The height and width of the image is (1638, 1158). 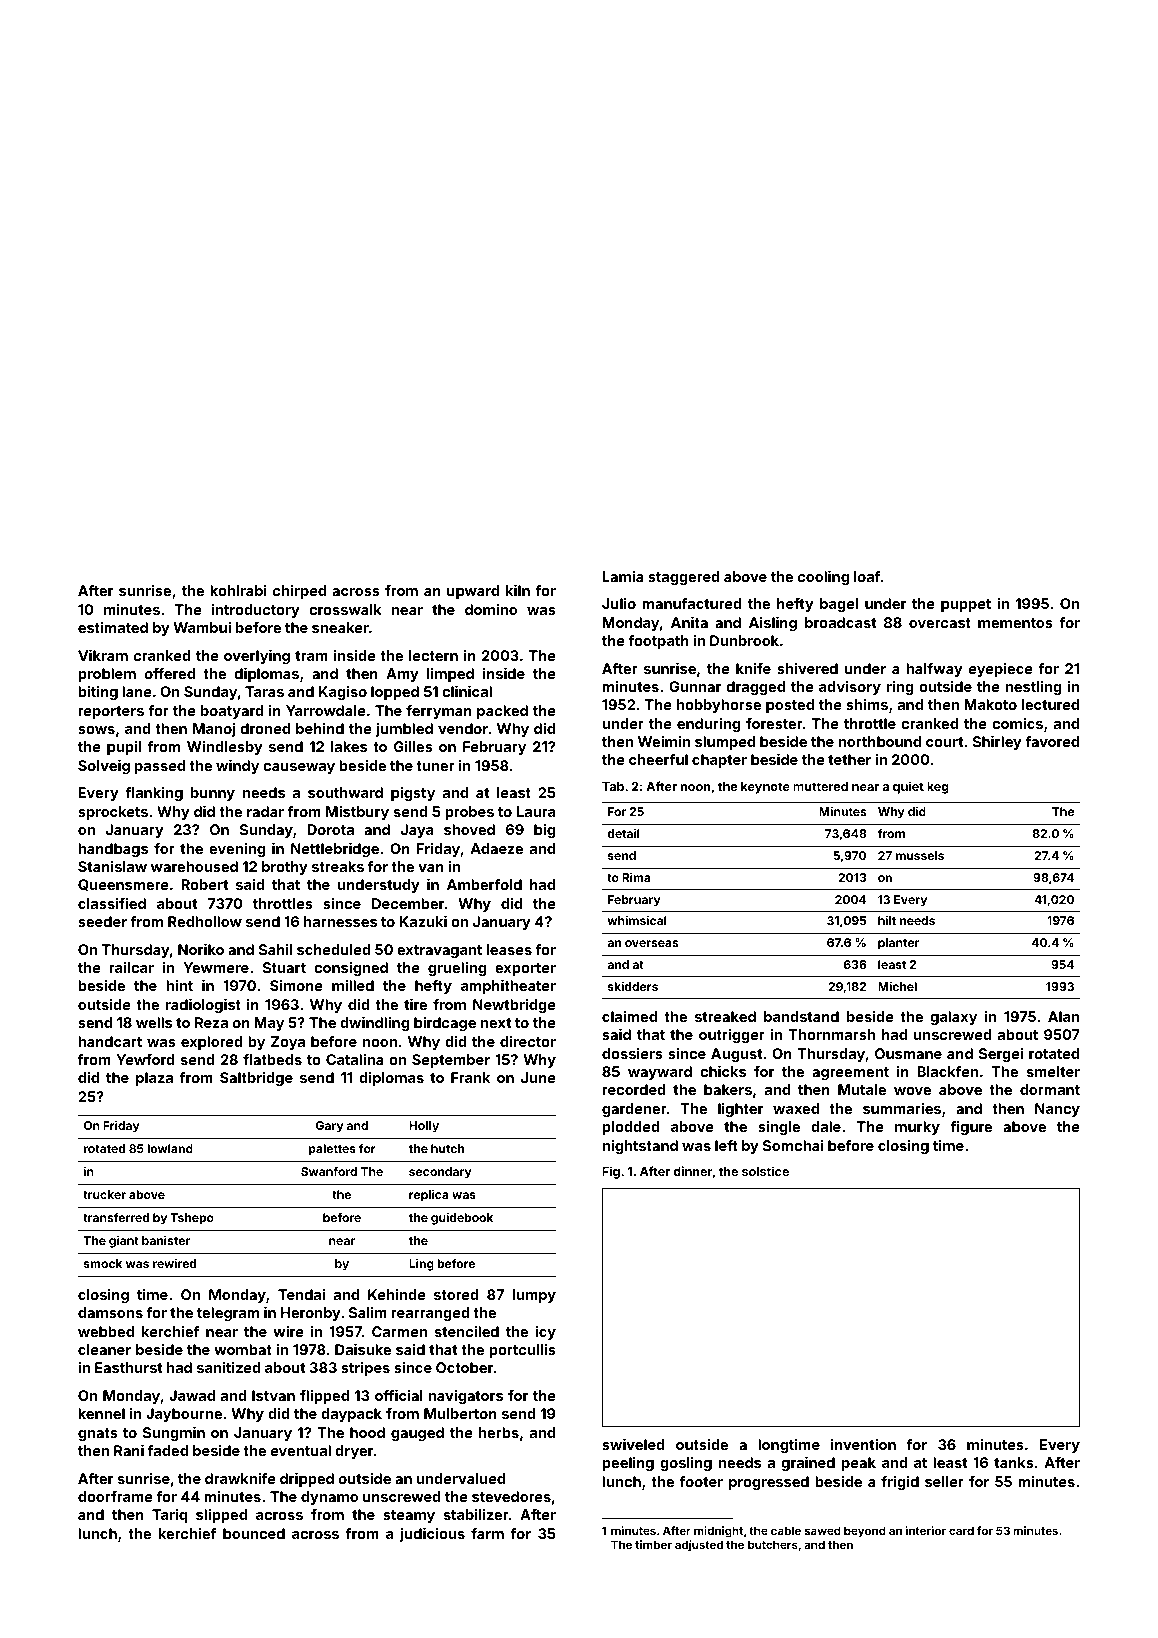 I want to click on introductory, so click(x=256, y=611).
